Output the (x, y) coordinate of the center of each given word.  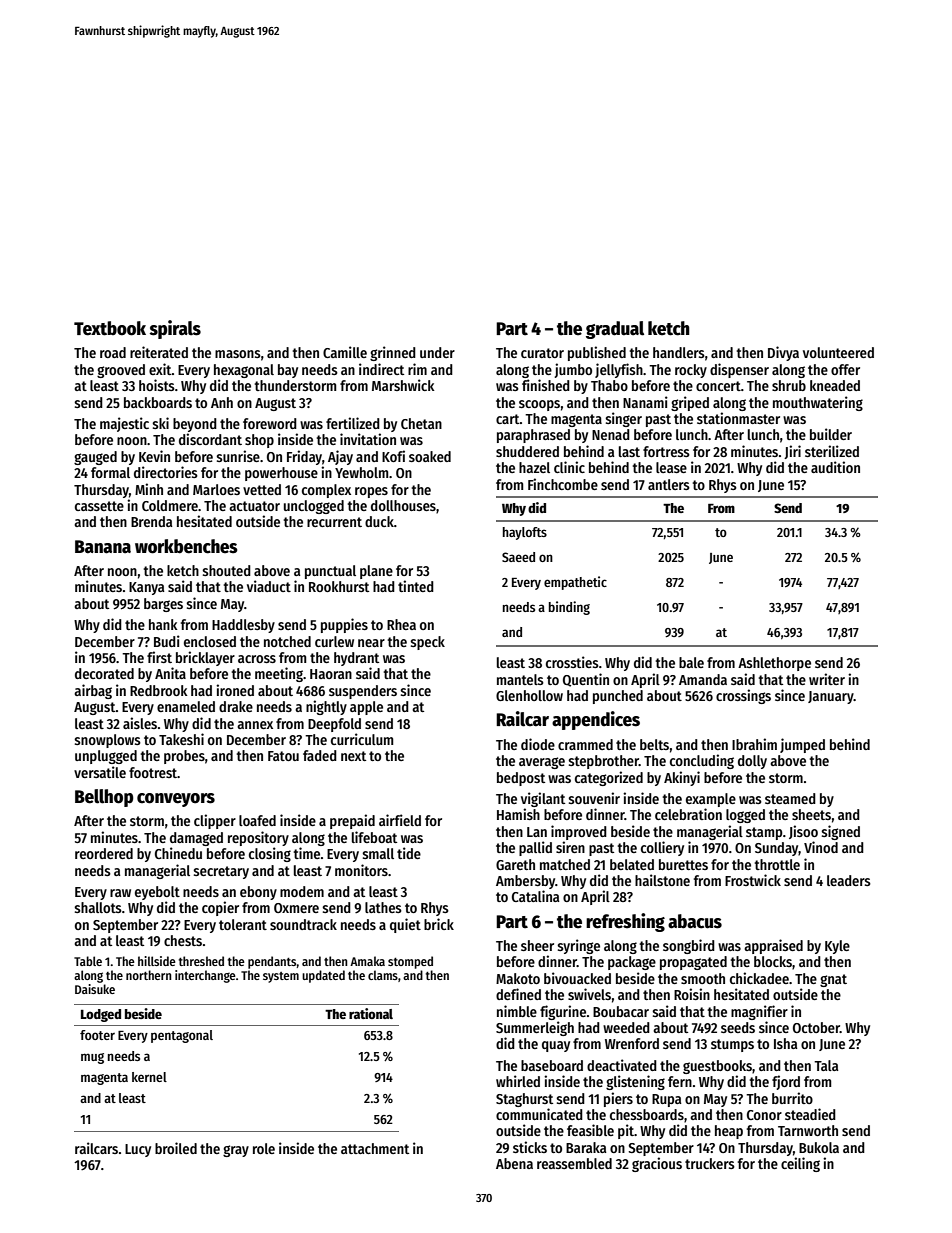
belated (632, 864)
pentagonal (182, 1036)
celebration (688, 814)
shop (259, 441)
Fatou (283, 756)
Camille (345, 352)
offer (845, 369)
